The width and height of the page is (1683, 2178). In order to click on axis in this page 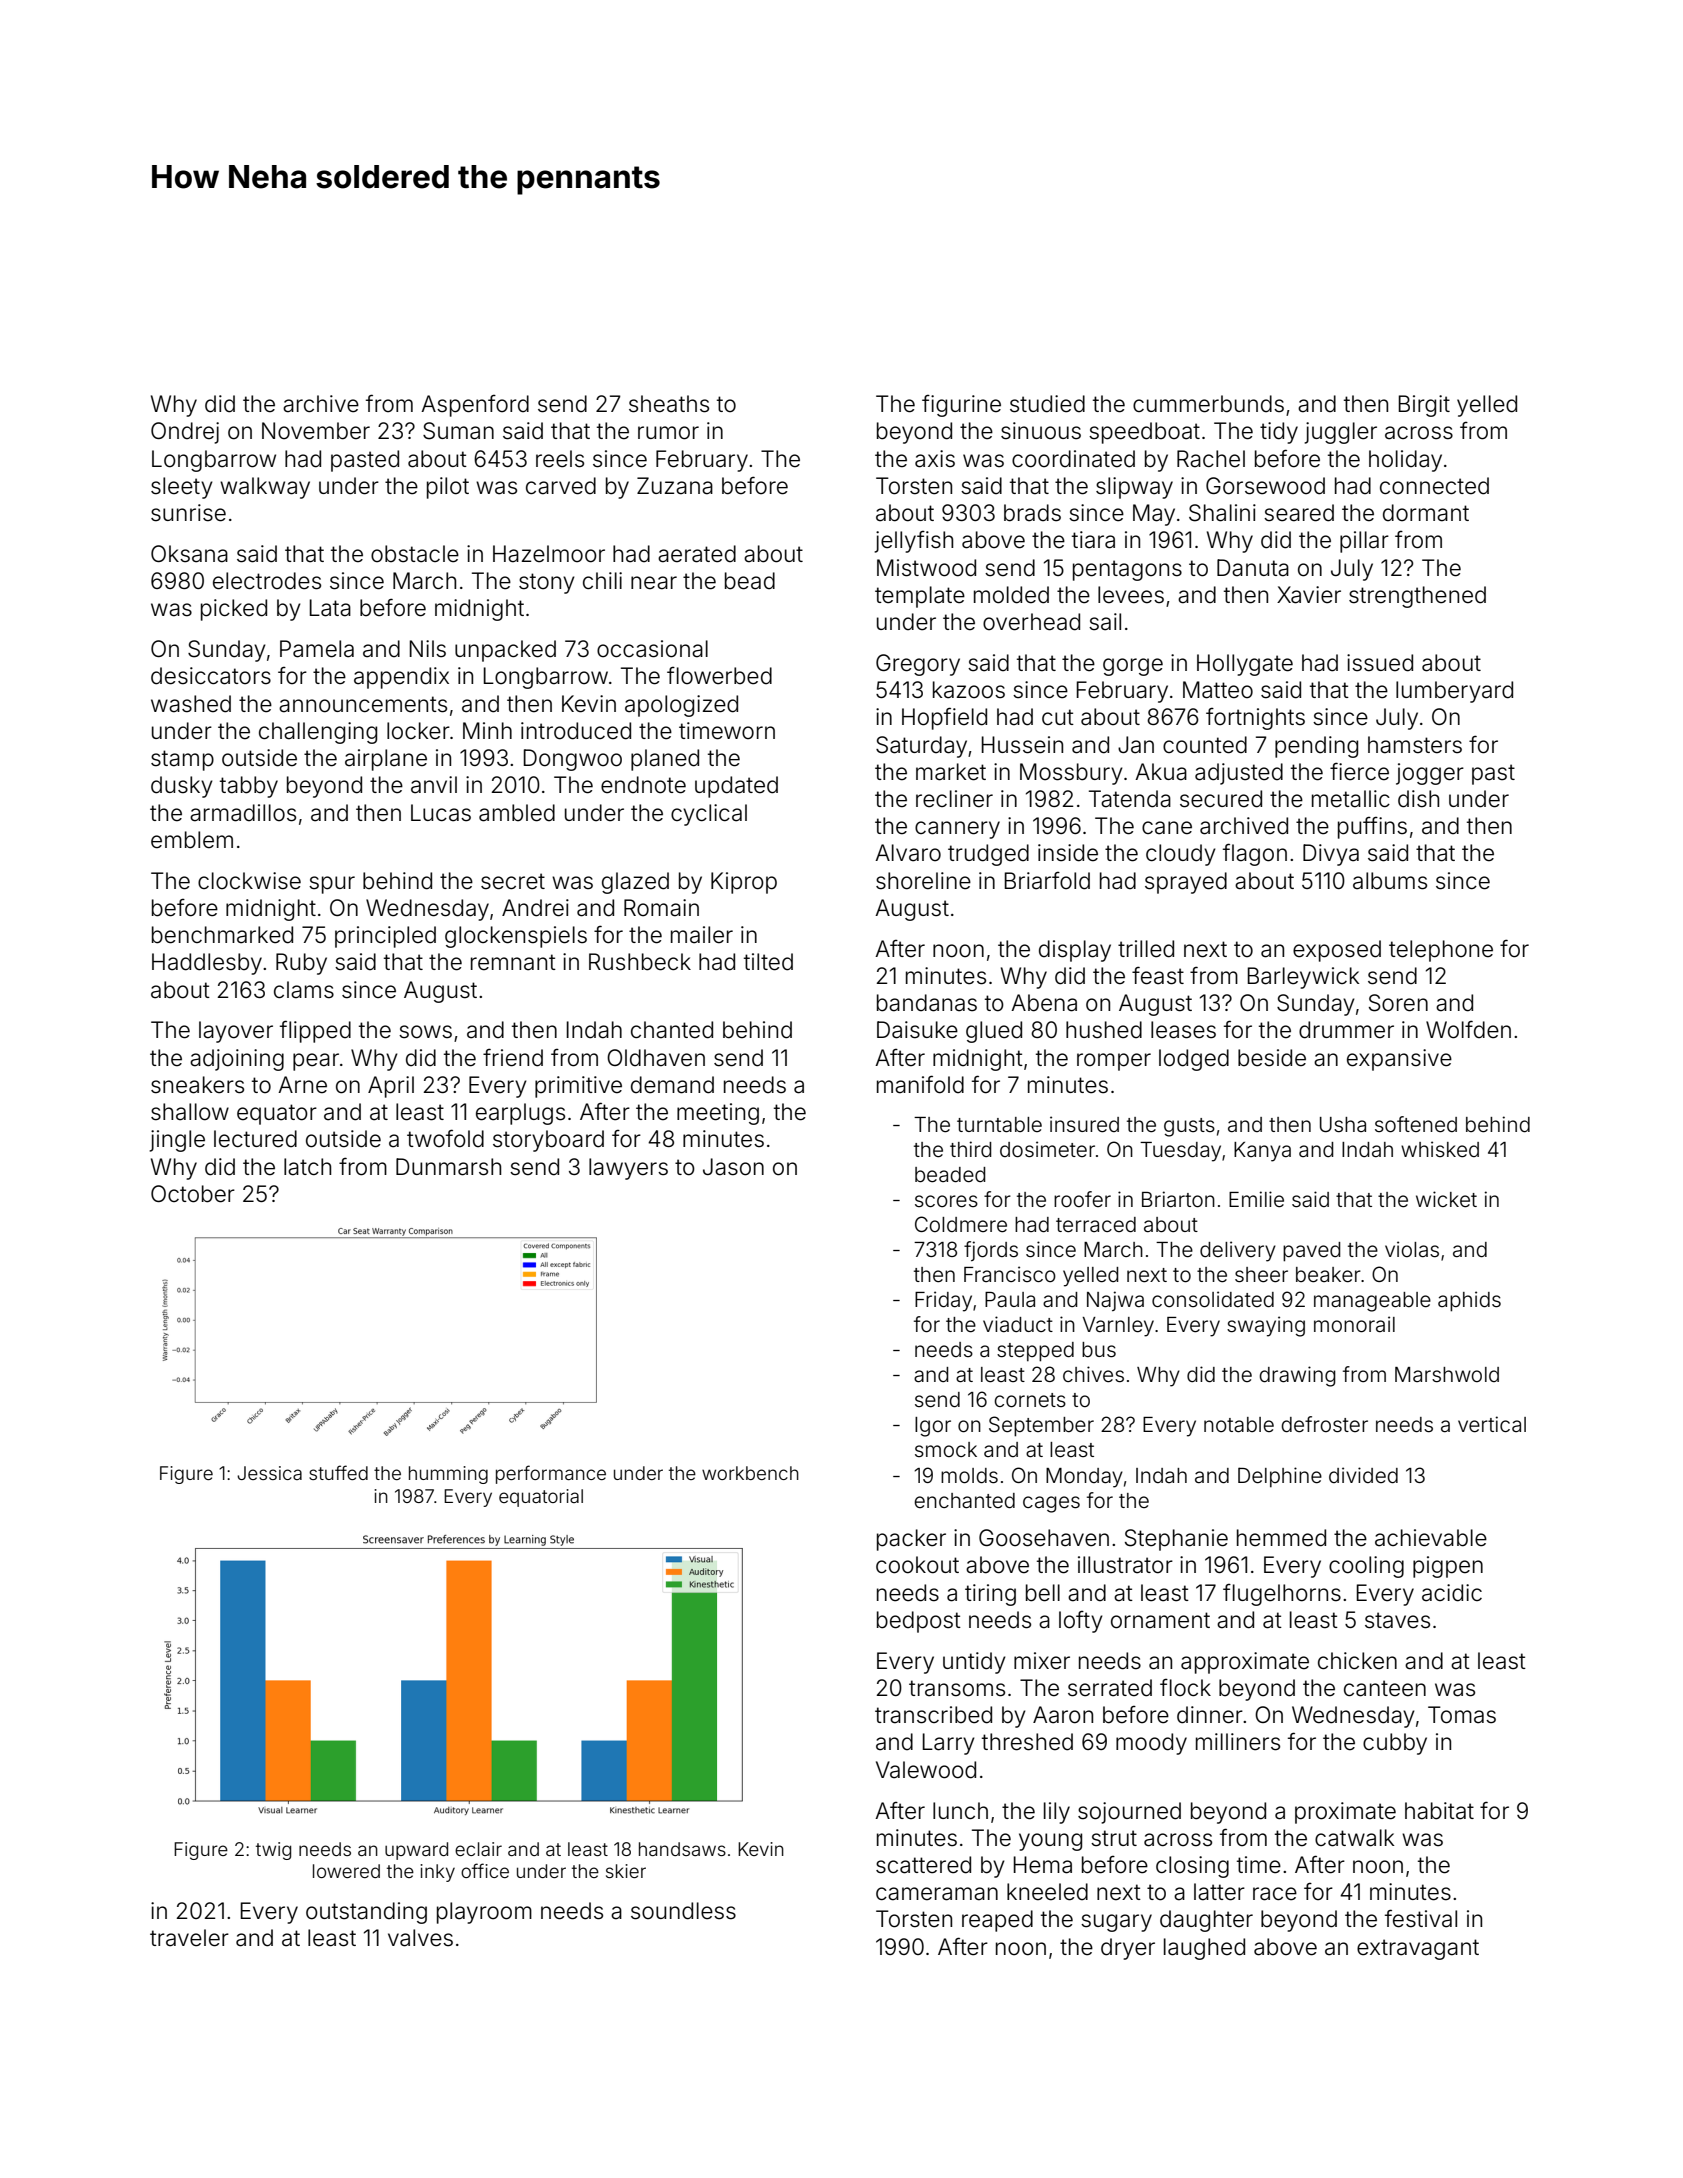, I will do `click(935, 459)`.
